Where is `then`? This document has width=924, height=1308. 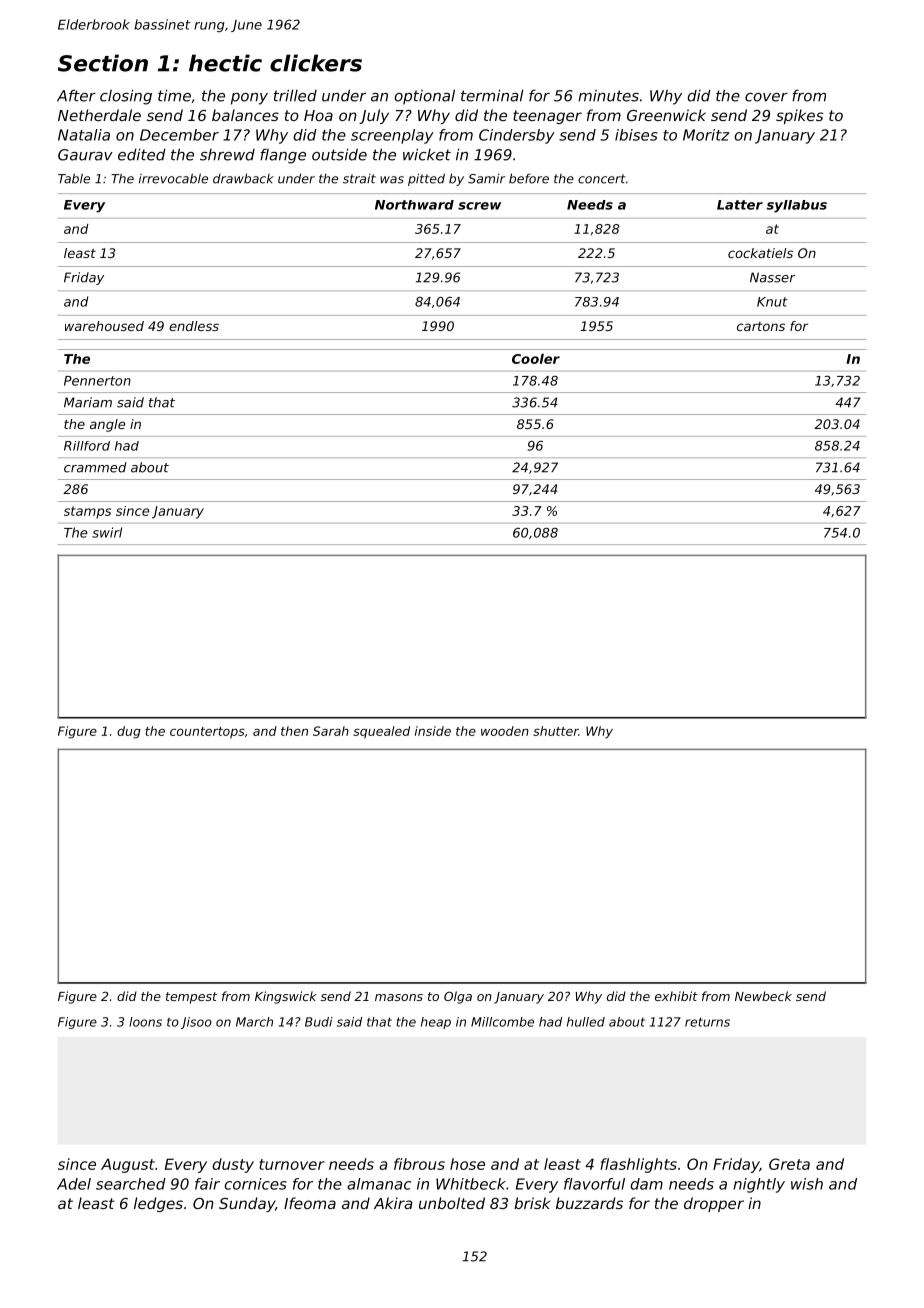
then is located at coordinates (294, 731).
